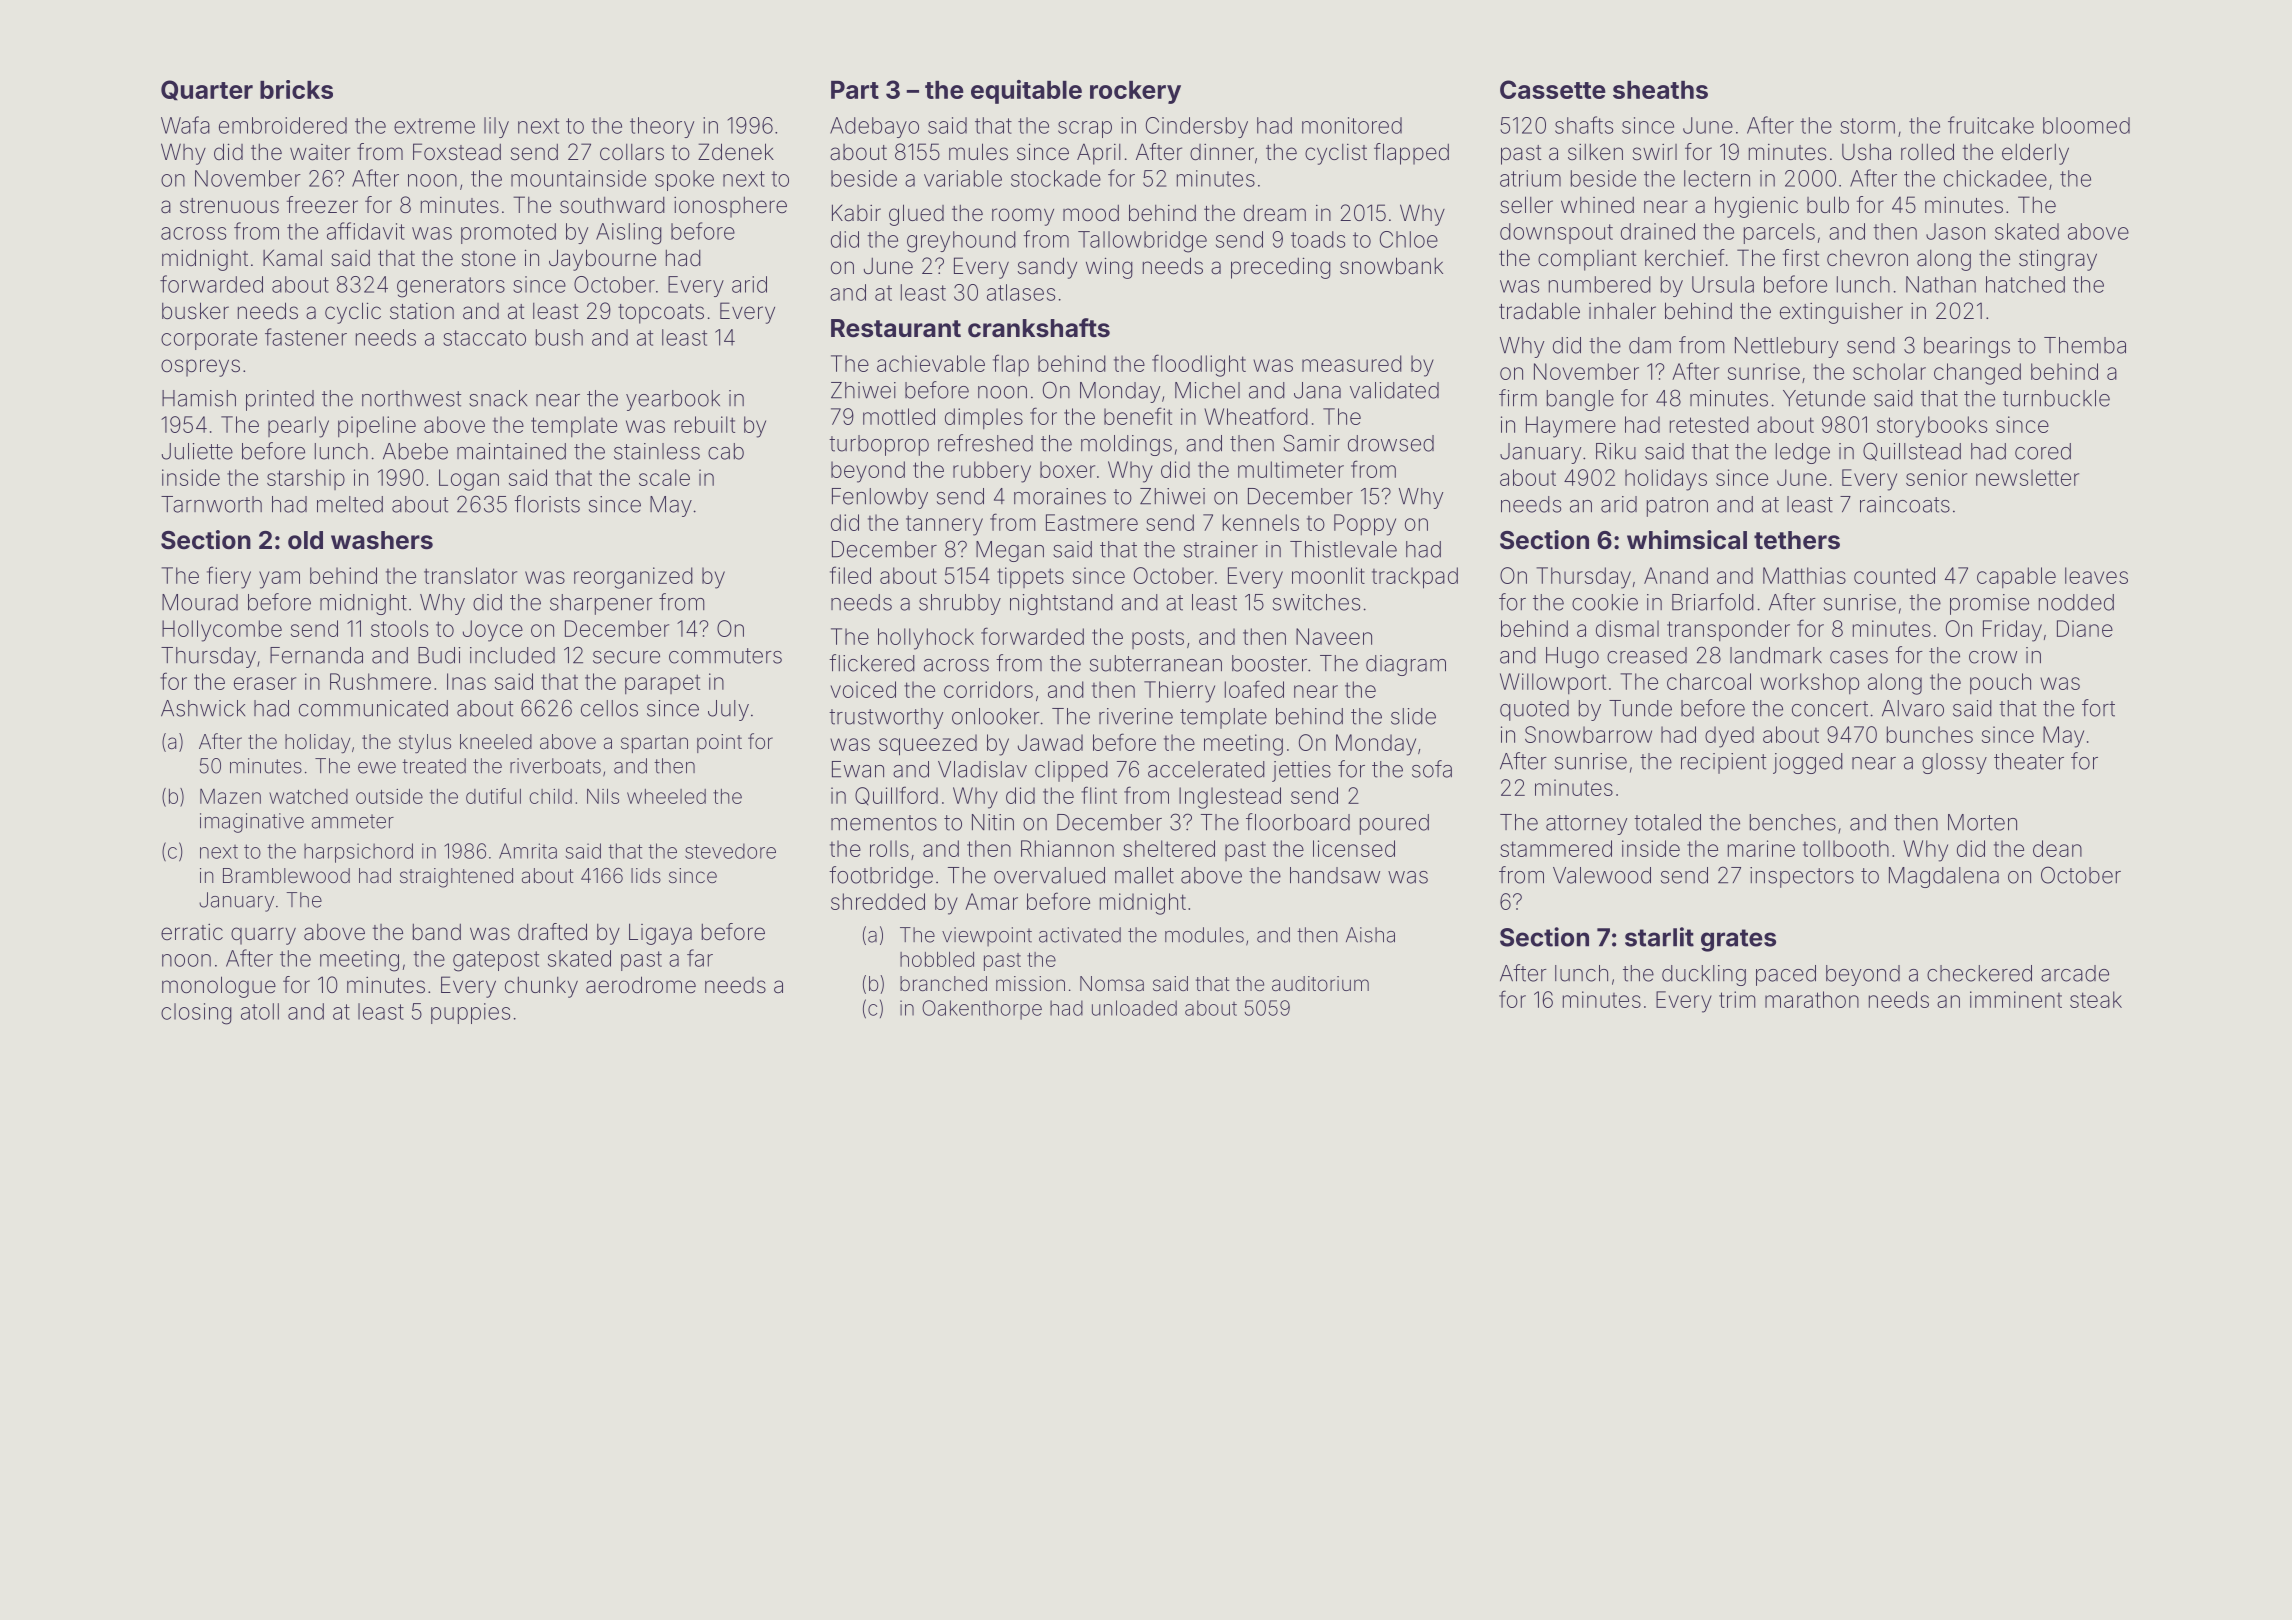 The width and height of the page is (2292, 1620). I want to click on silken, so click(1595, 152).
